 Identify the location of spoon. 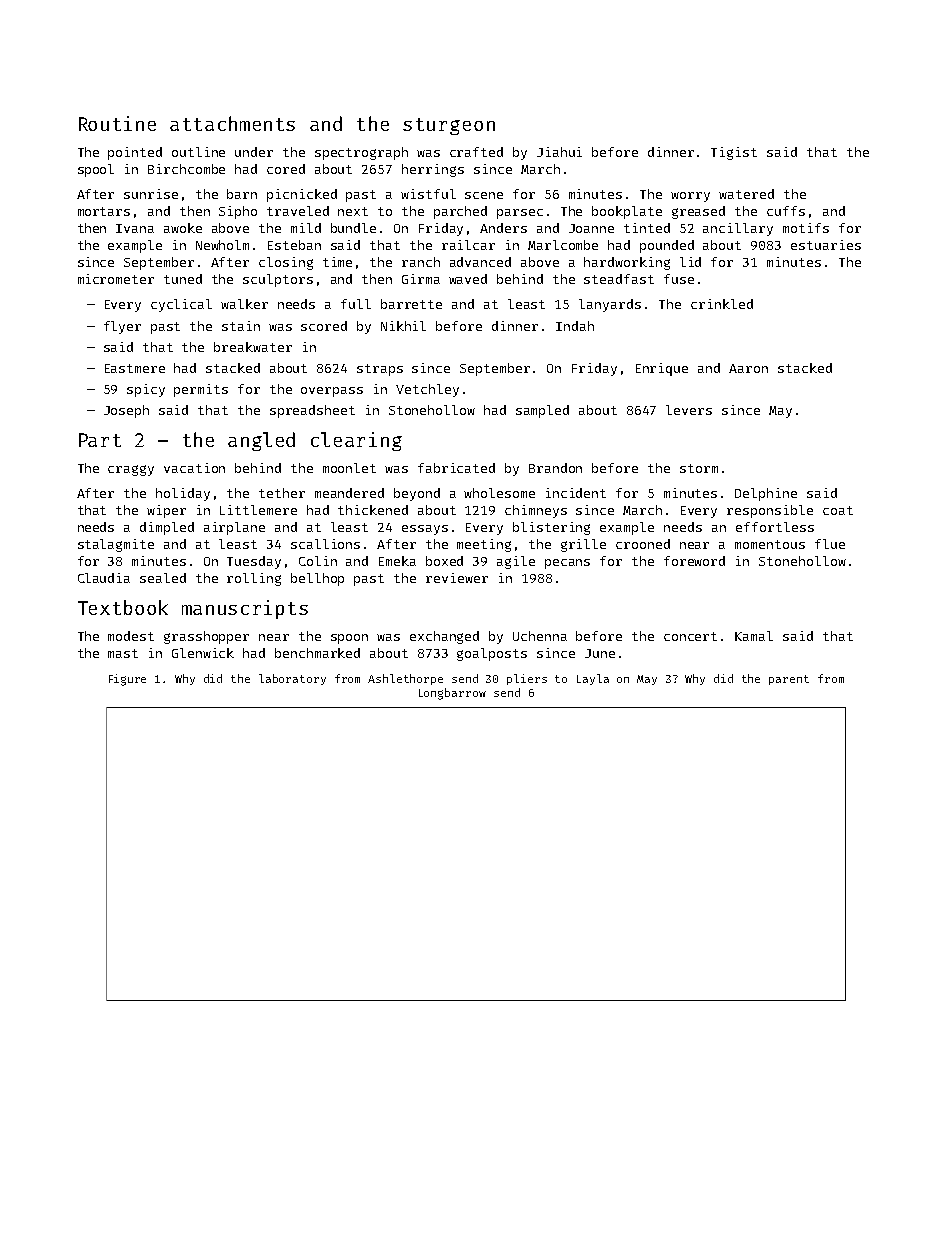
(349, 639).
